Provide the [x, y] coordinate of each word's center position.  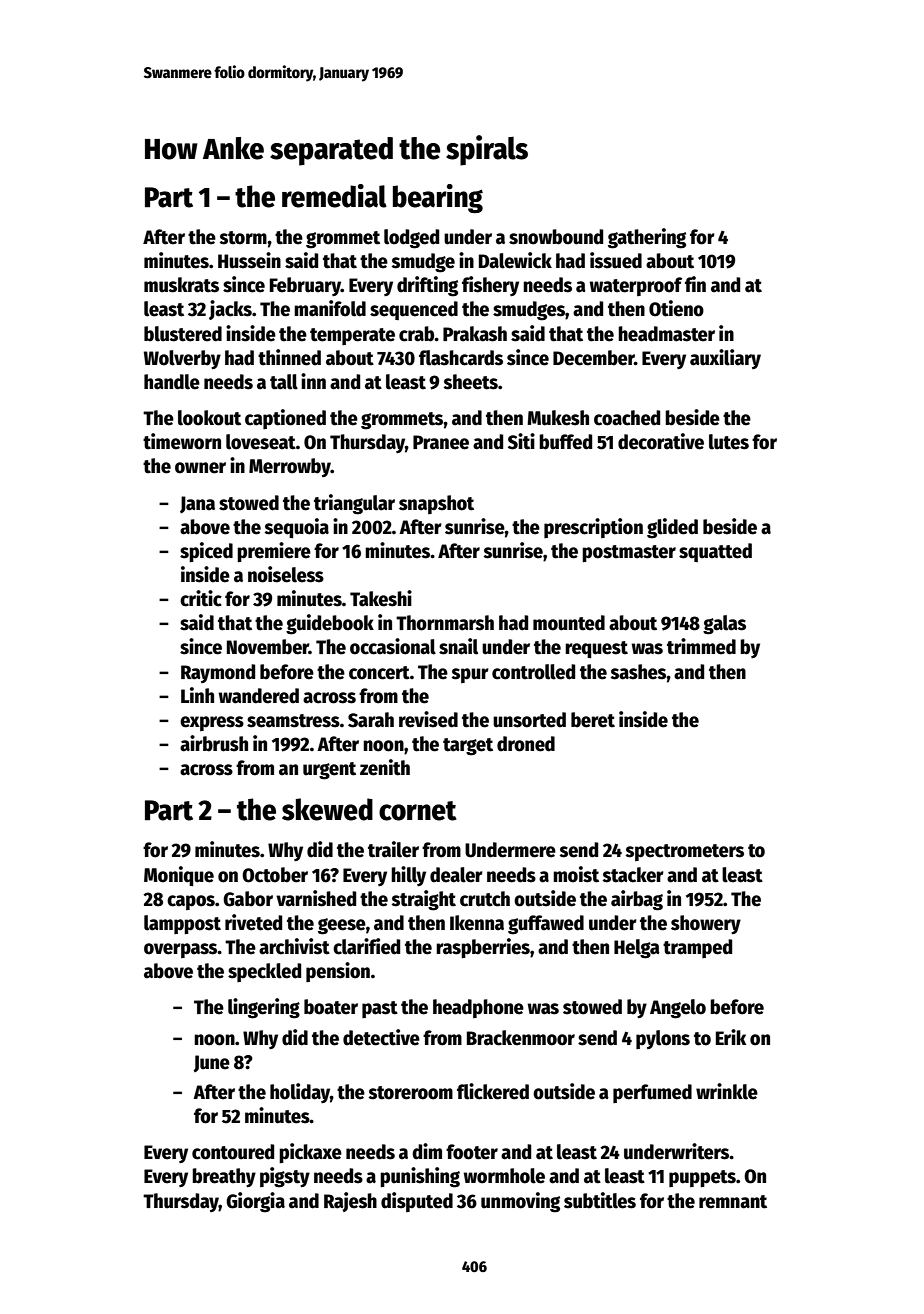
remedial [334, 196]
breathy [224, 1177]
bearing [438, 198]
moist [576, 874]
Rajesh [350, 1202]
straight [423, 900]
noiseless [286, 574]
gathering [647, 238]
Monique [179, 876]
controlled [533, 672]
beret [593, 720]
